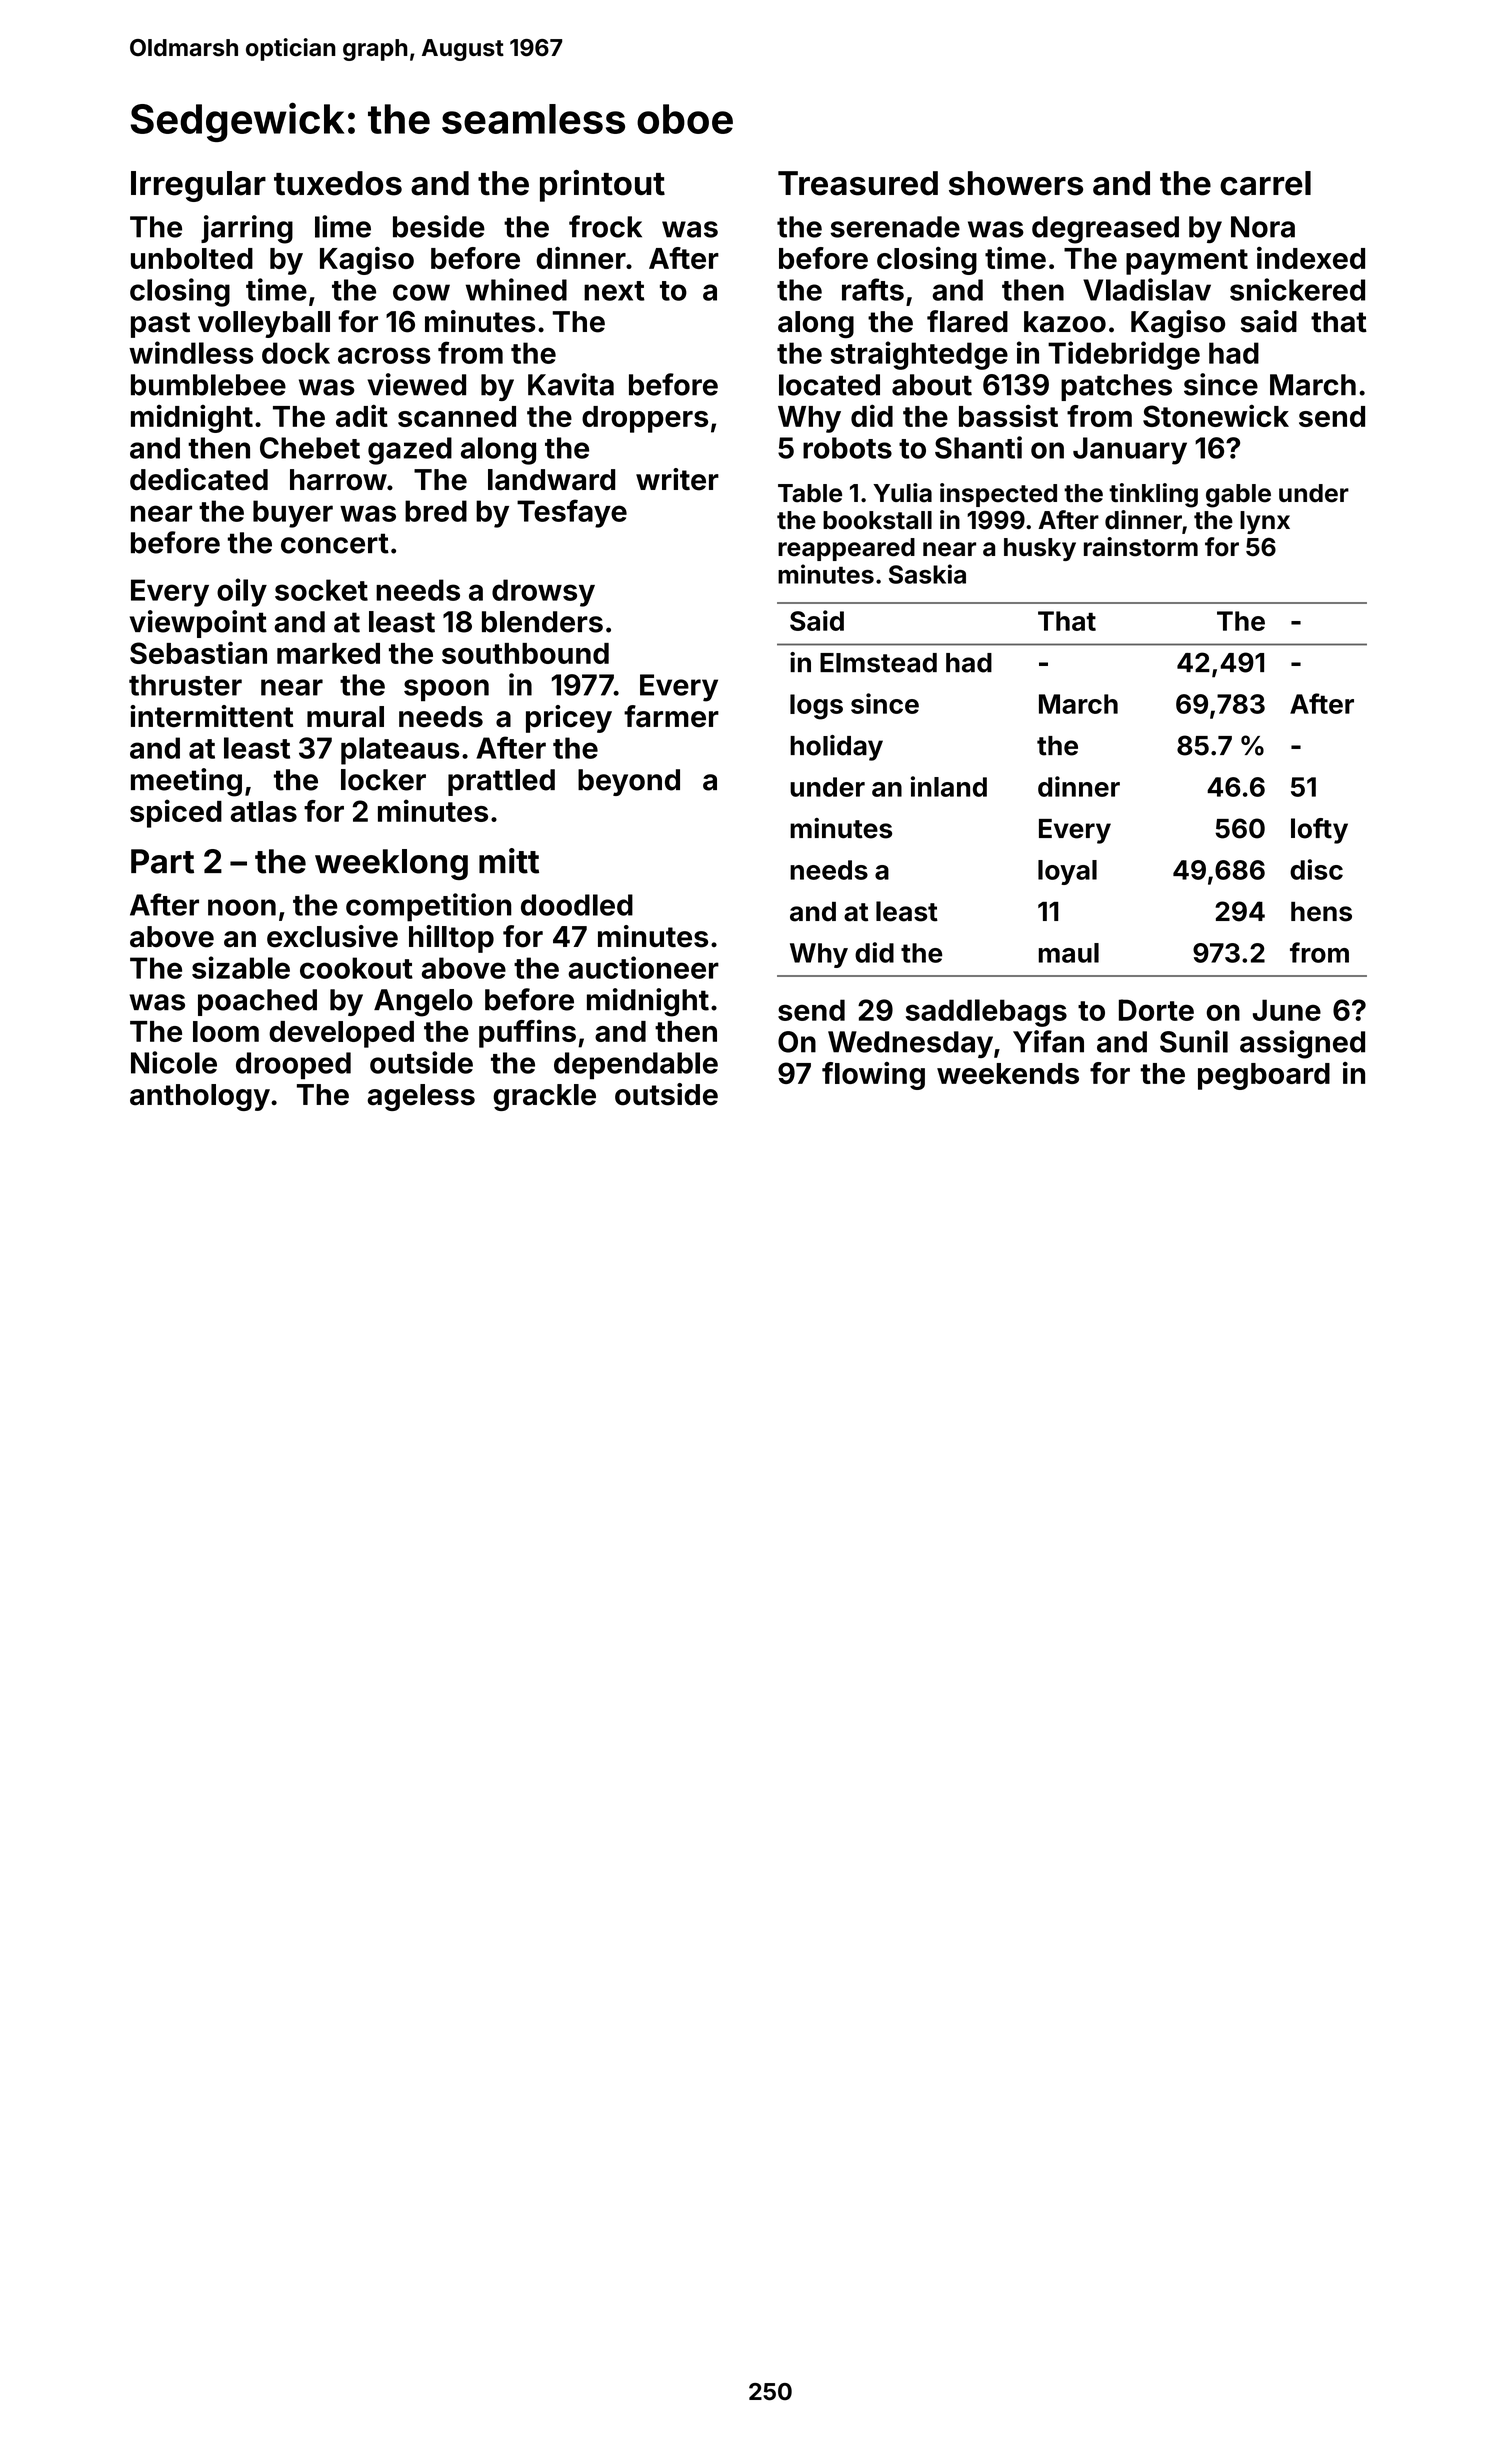 The height and width of the screenshot is (2464, 1496). I want to click on meeting, so click(186, 782).
